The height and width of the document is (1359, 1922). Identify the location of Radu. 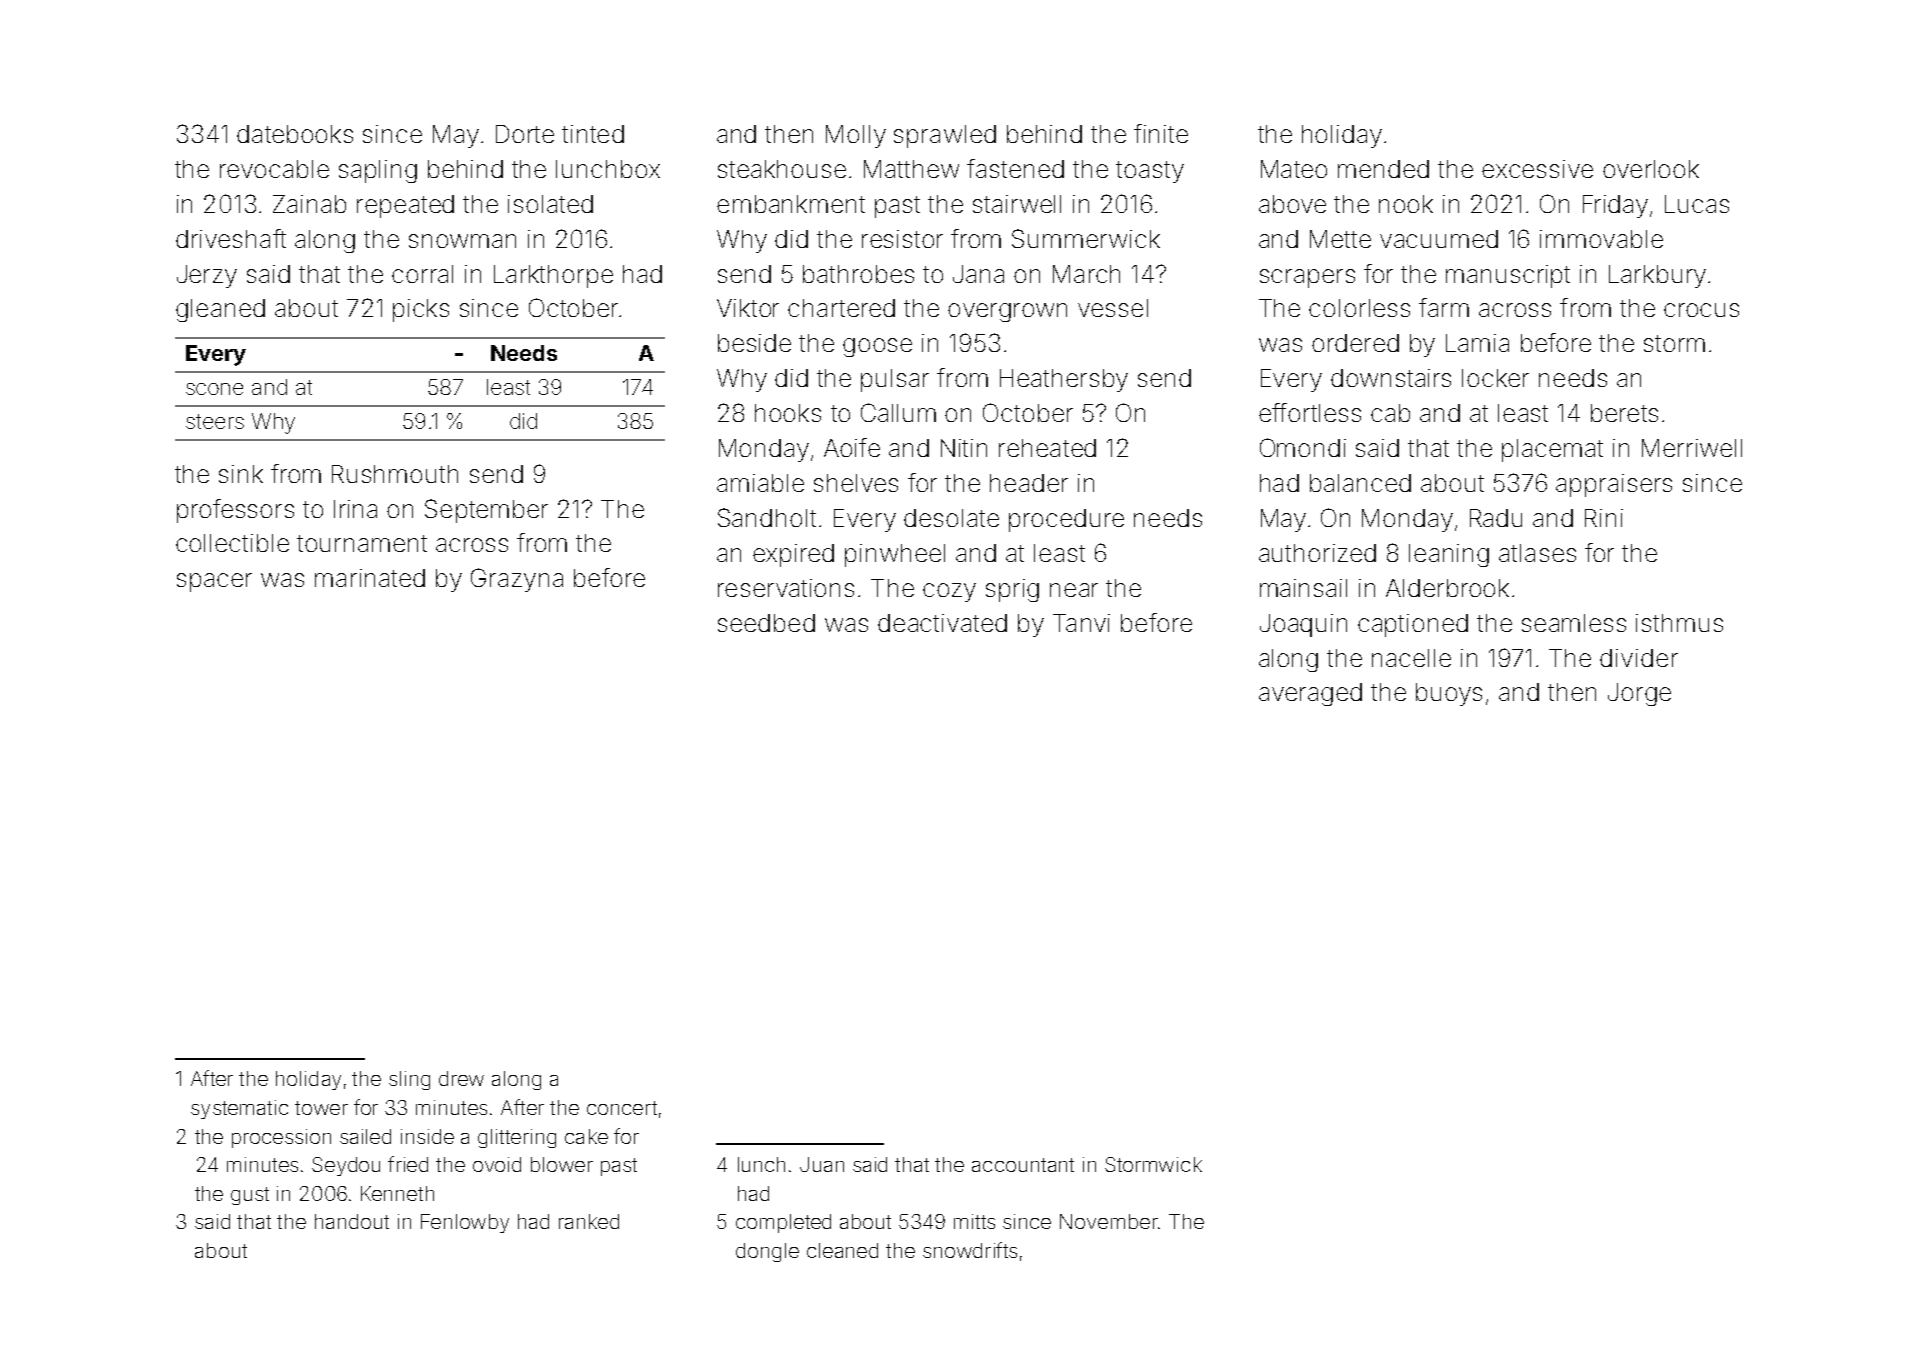
(1496, 518).
